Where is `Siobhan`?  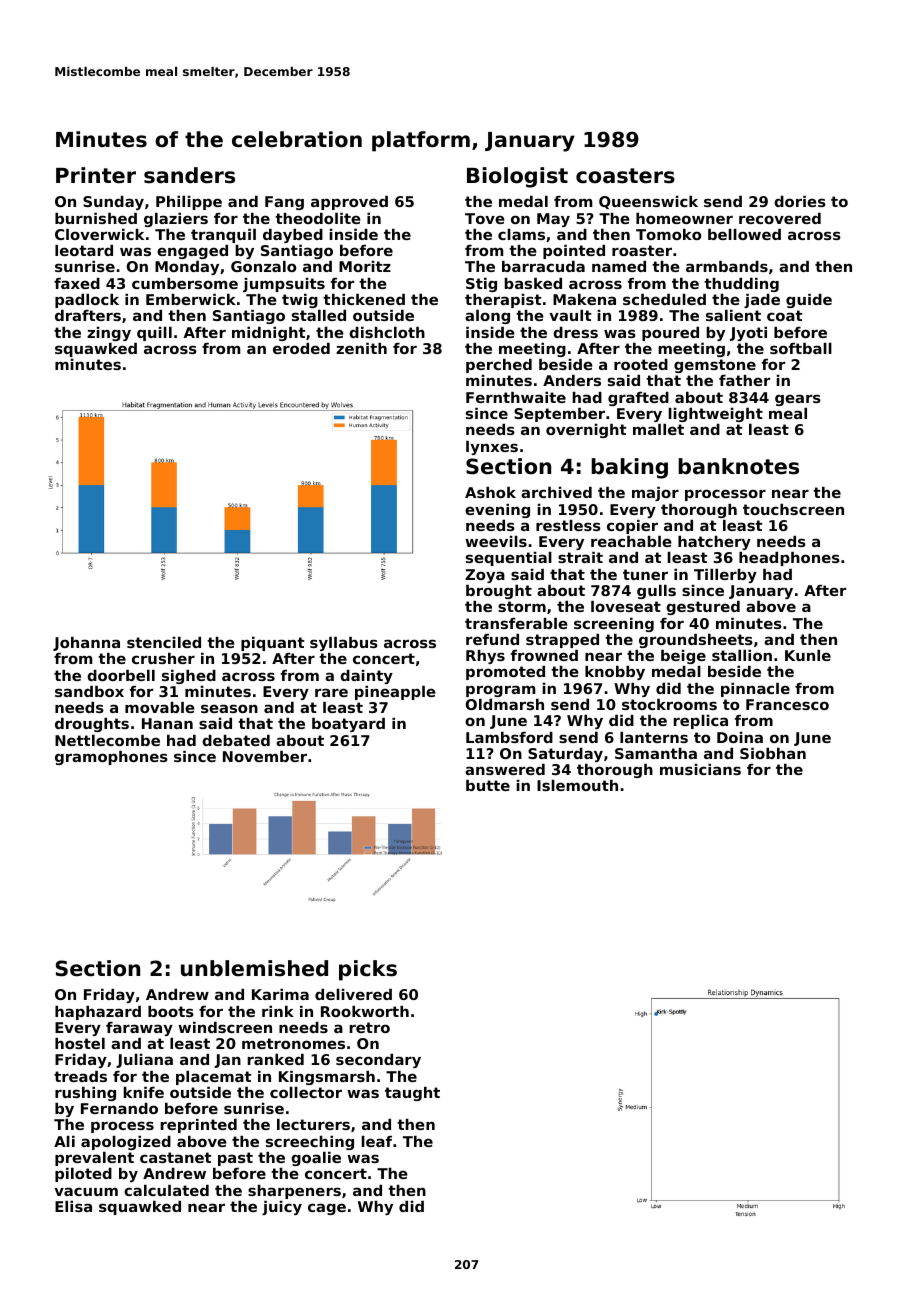 Siobhan is located at coordinates (773, 753).
